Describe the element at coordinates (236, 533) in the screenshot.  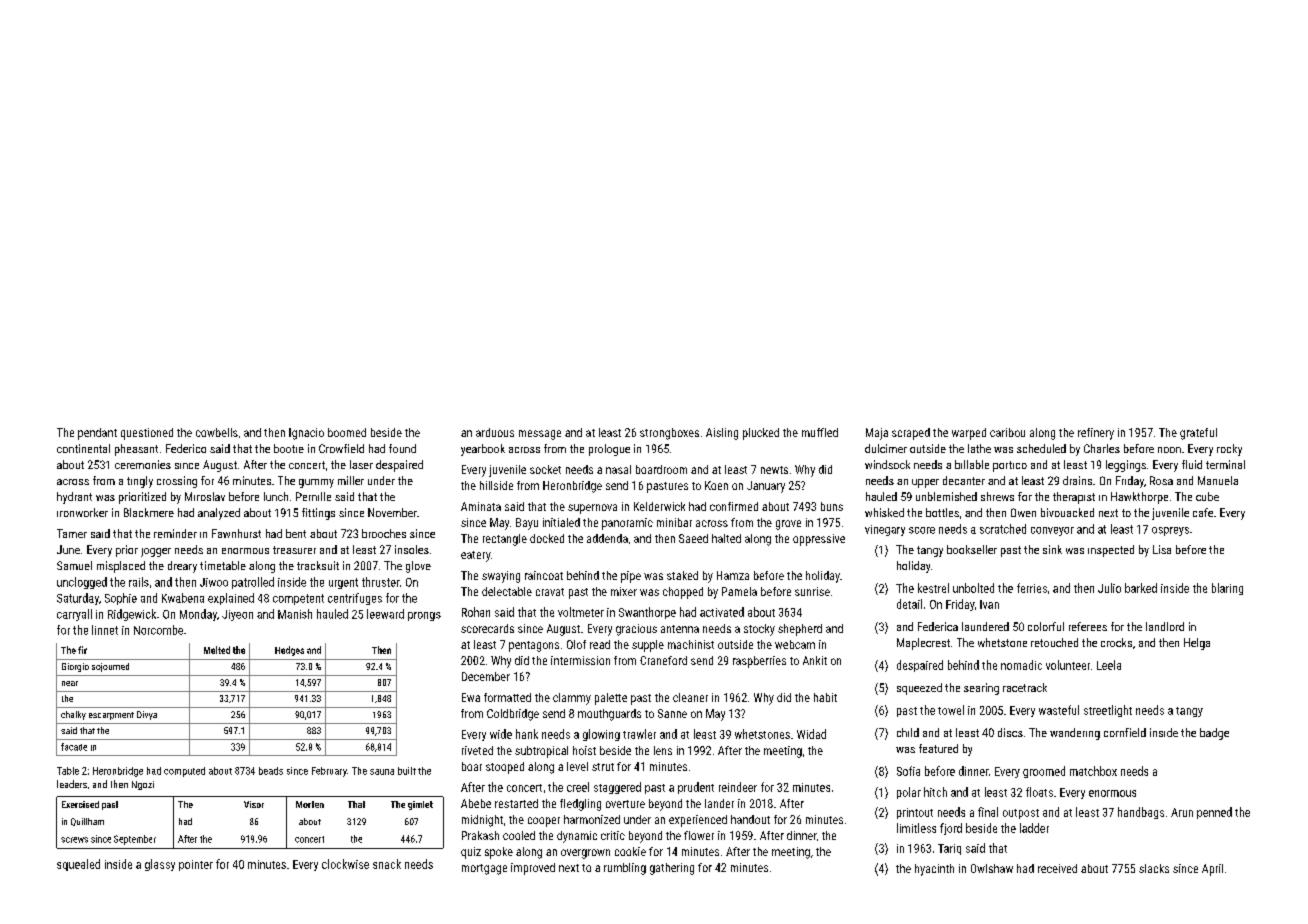
I see `Fawnhurst` at that location.
